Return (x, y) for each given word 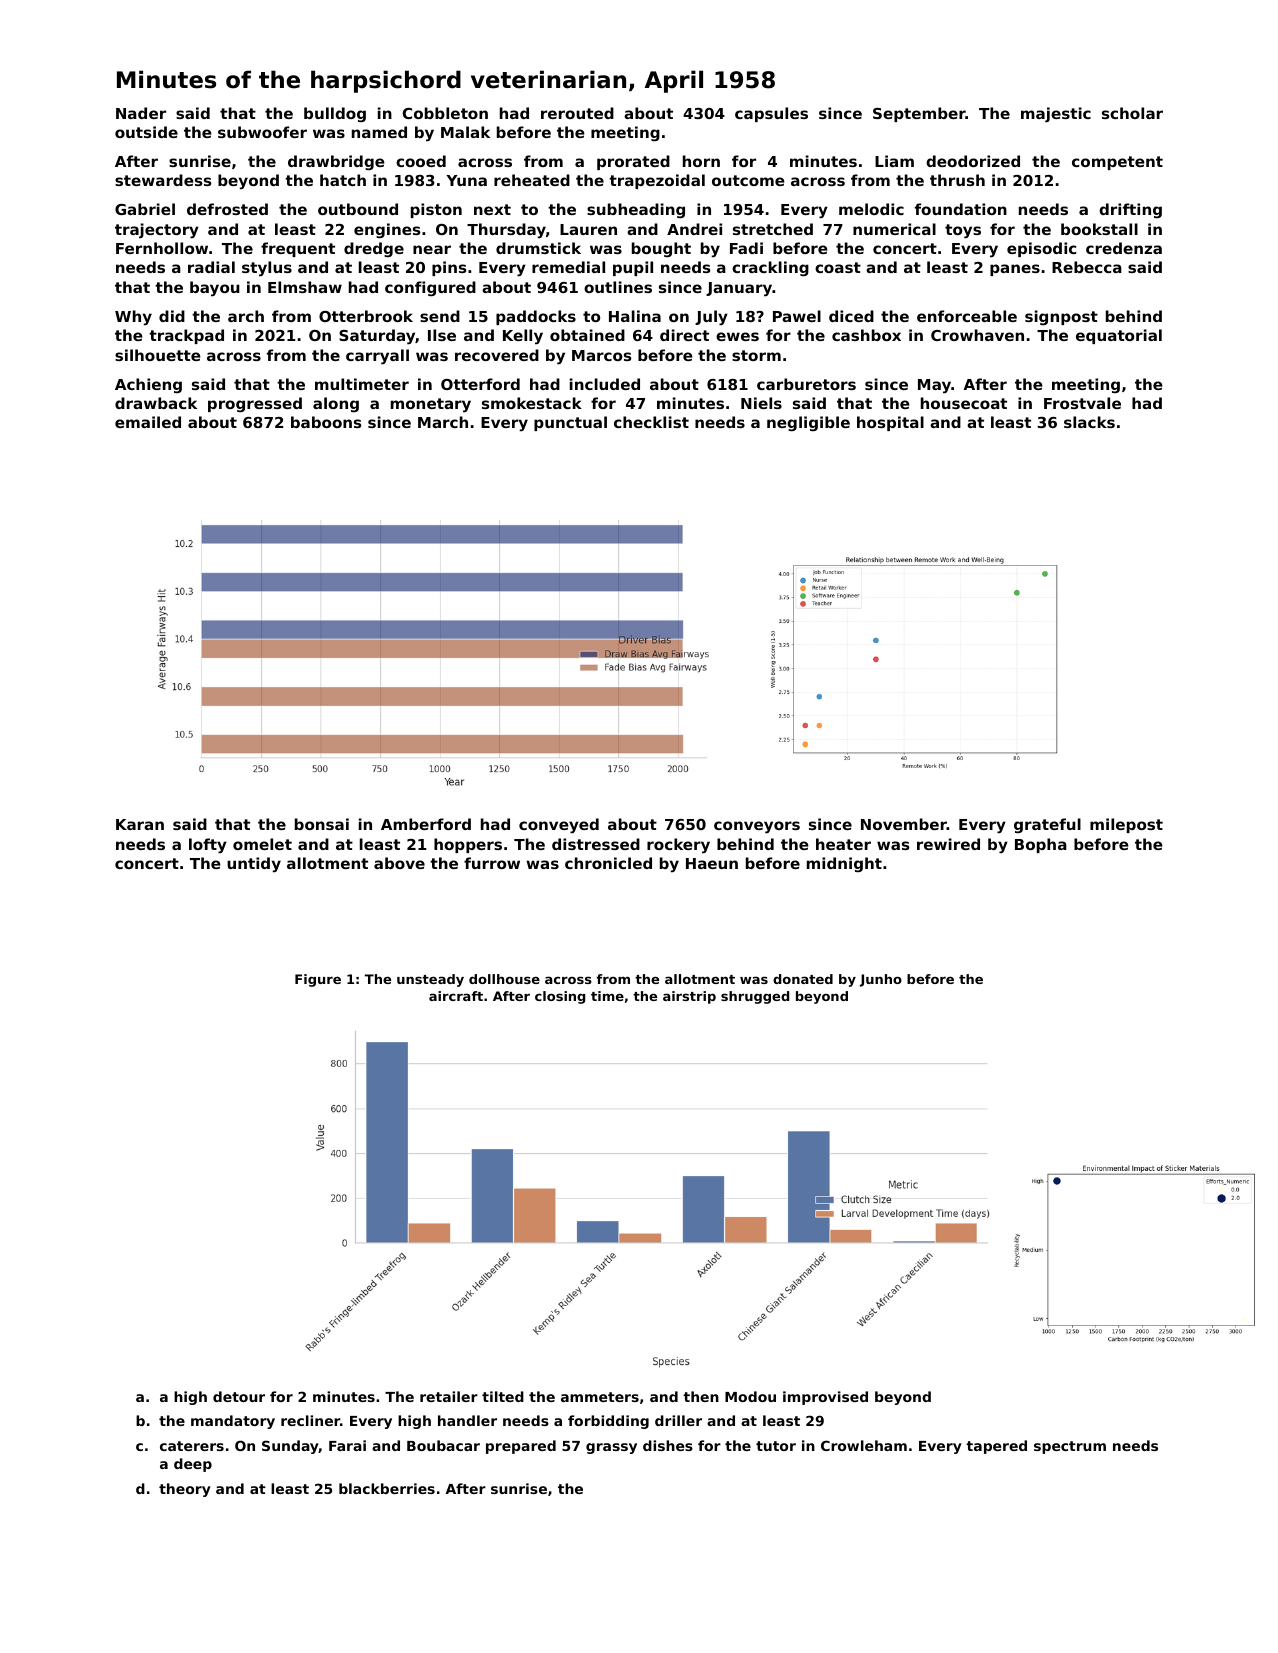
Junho (881, 980)
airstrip (689, 997)
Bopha (1041, 845)
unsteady (430, 980)
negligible (808, 423)
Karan (140, 824)
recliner (310, 1420)
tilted (503, 1396)
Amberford (426, 824)
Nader (141, 113)
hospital (890, 423)
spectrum (1070, 1447)
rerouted (577, 113)
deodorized (973, 161)
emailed (148, 422)
